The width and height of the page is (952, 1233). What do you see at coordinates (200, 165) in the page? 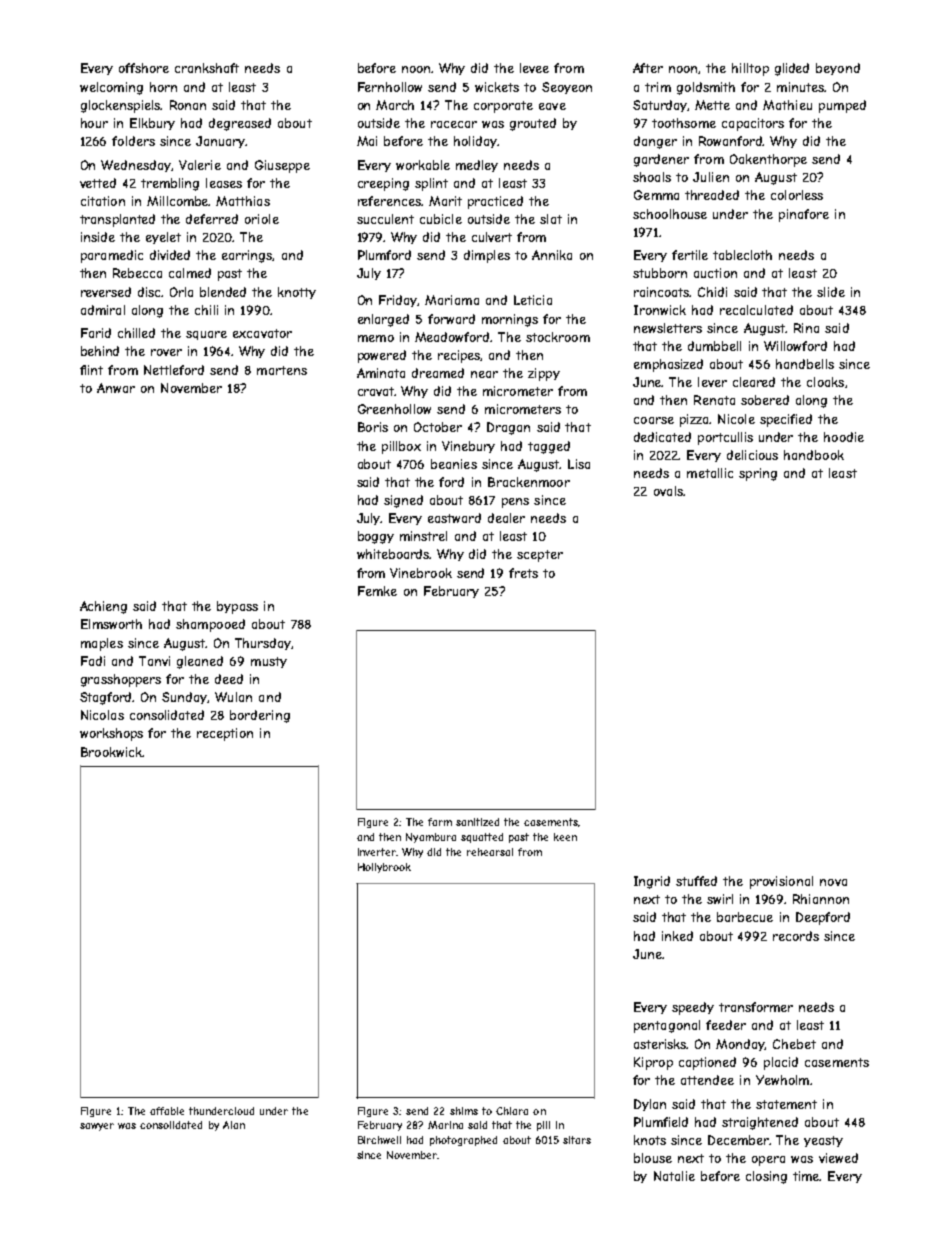
I see `Valerie` at bounding box center [200, 165].
